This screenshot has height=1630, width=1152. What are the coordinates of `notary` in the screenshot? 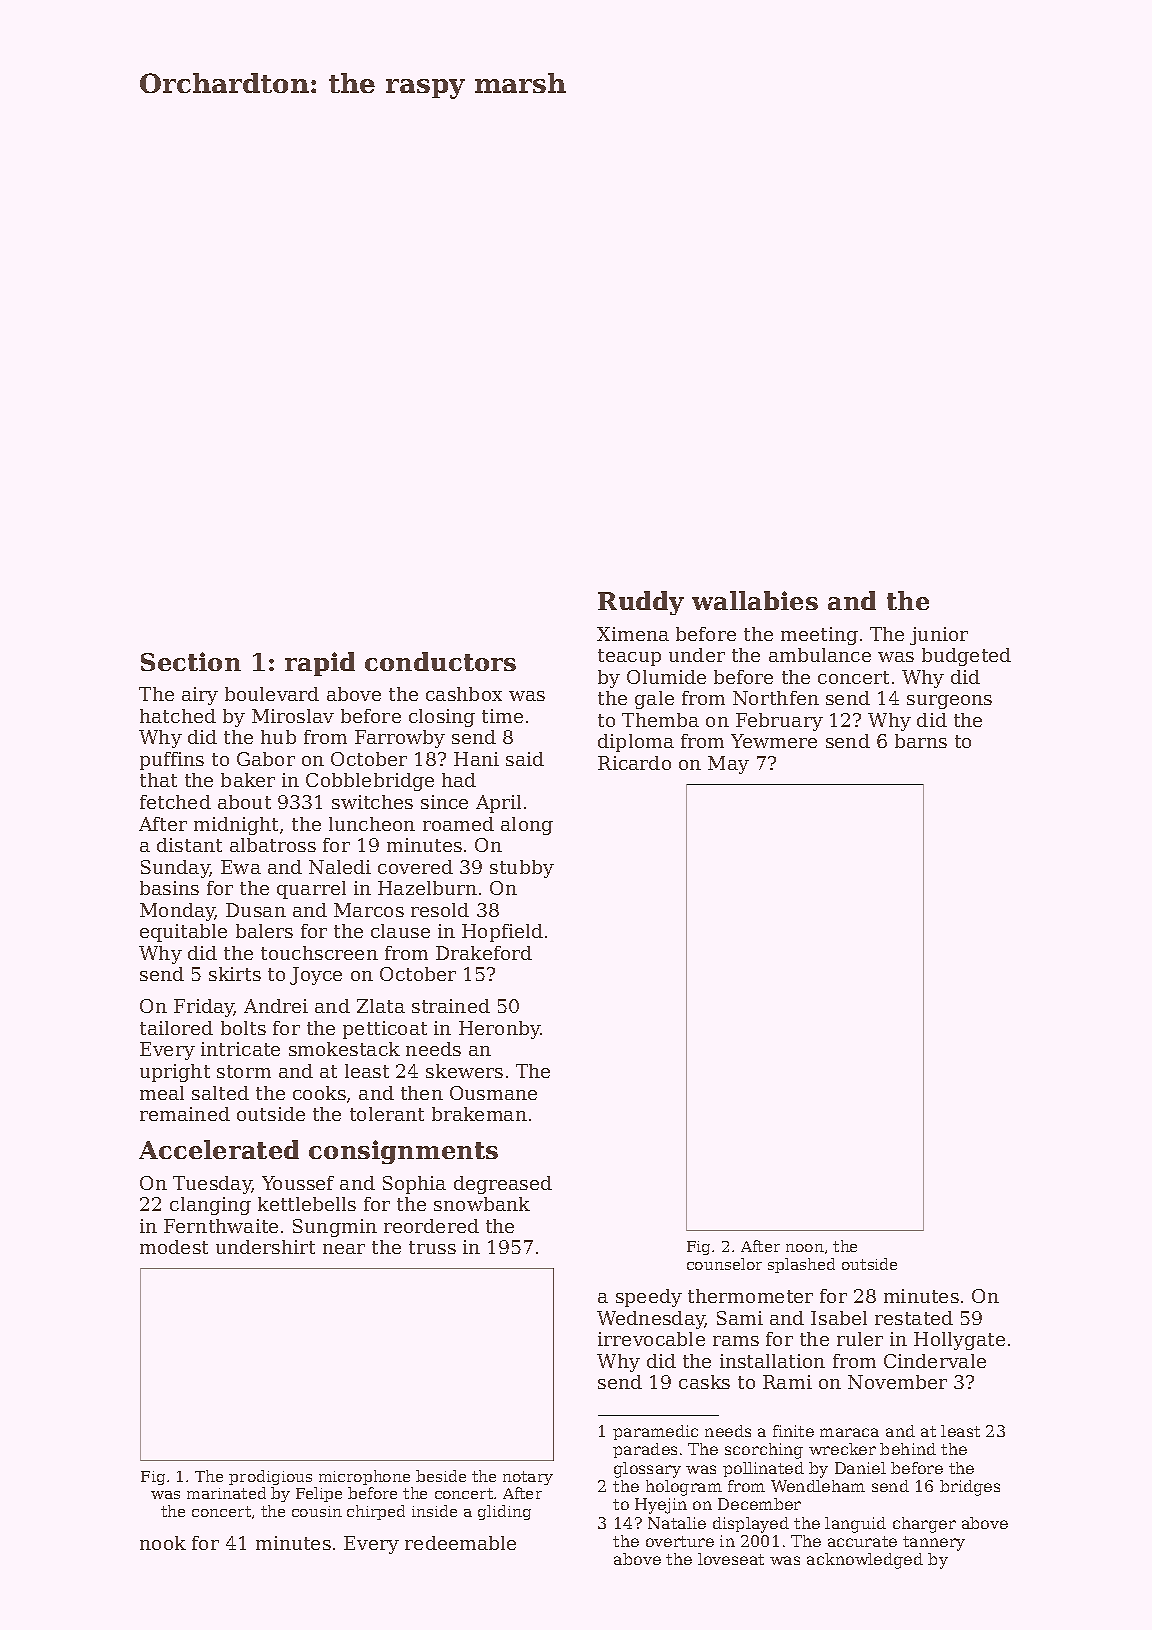 It's located at (528, 1478).
